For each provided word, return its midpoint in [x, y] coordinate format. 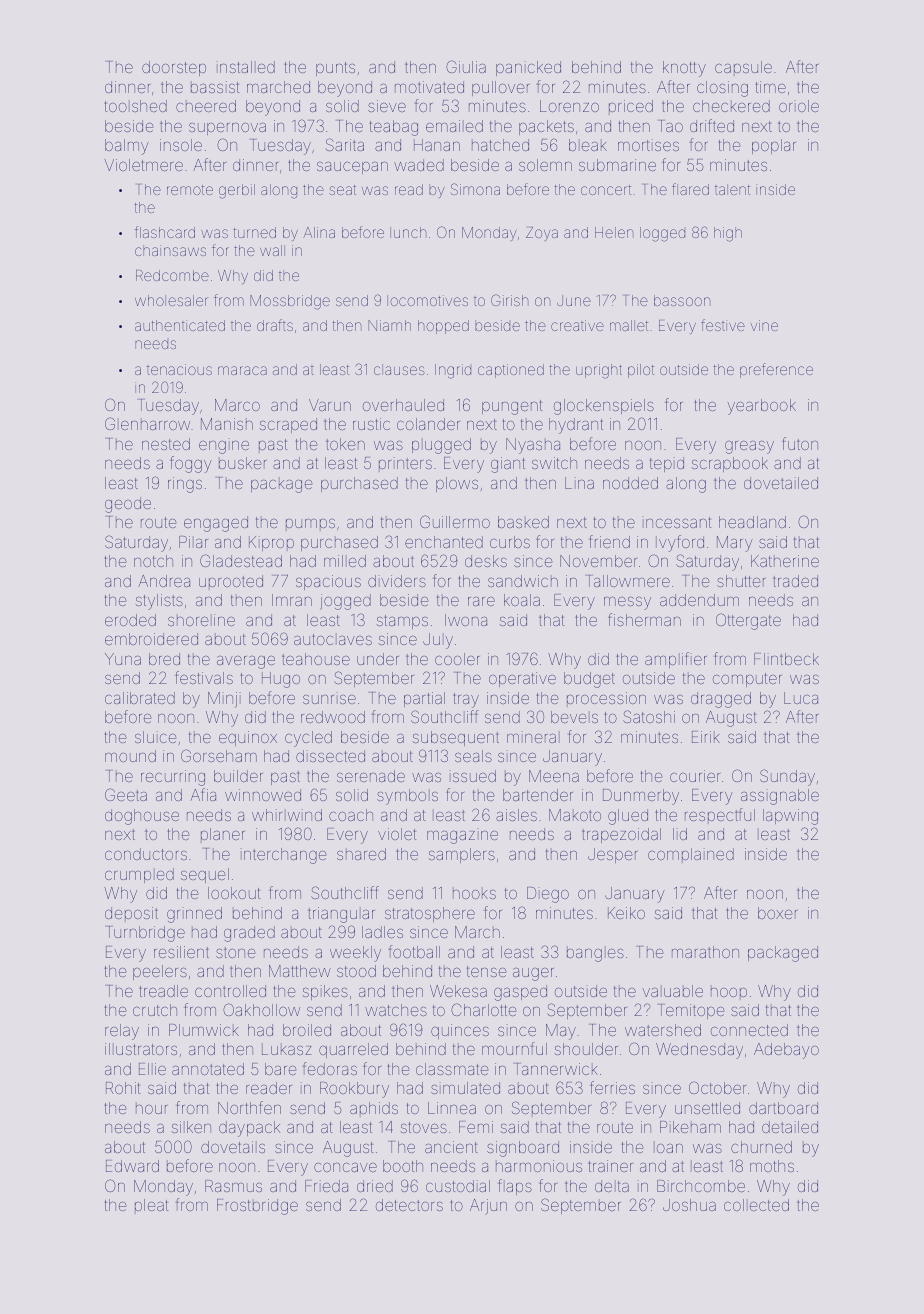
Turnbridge [146, 934]
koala [522, 600]
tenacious [179, 369]
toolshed [136, 106]
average [246, 662]
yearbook [762, 407]
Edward [132, 1166]
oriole [799, 106]
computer [747, 680]
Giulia [466, 66]
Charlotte [483, 1009]
